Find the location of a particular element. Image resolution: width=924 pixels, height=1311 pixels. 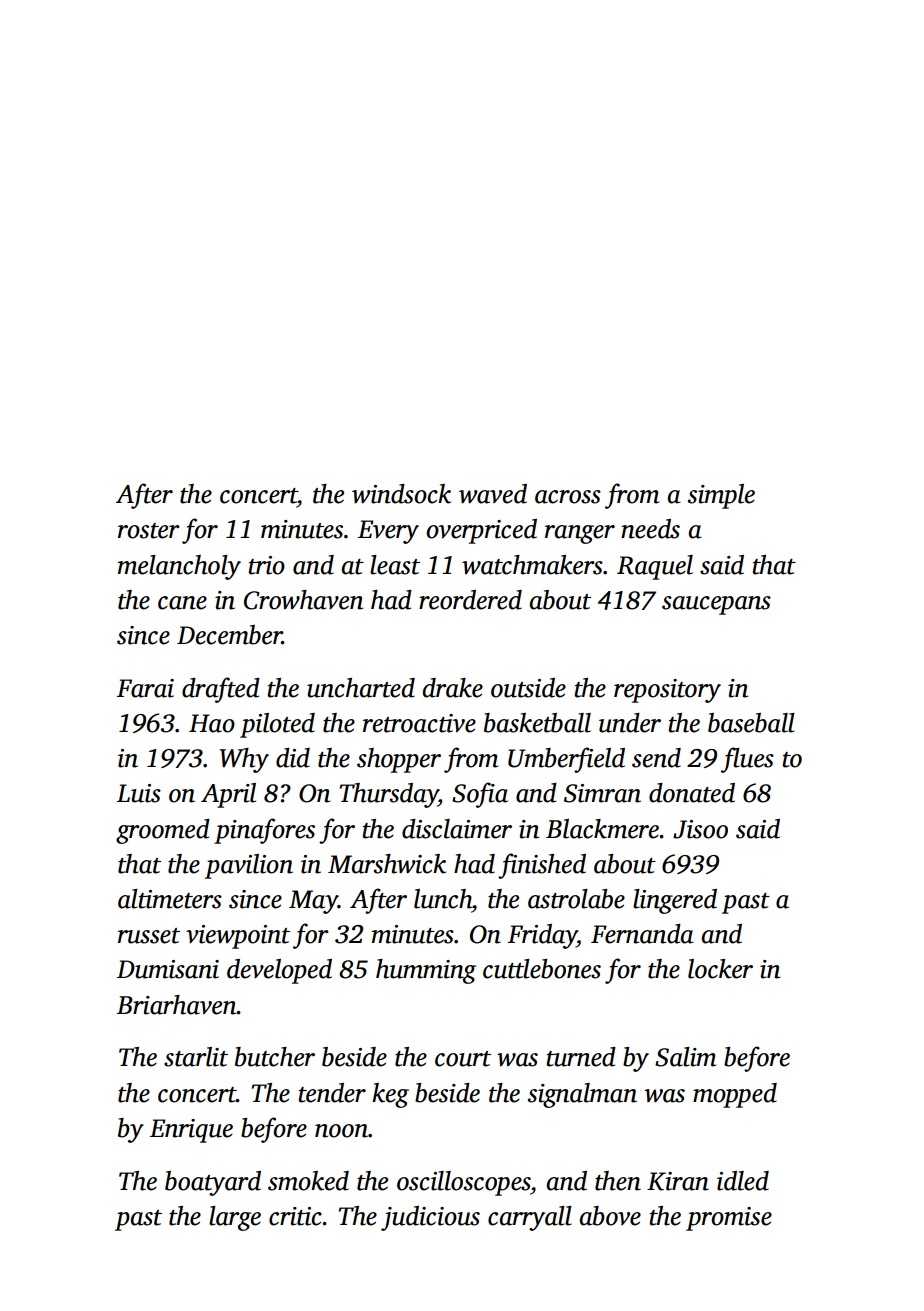

smoked is located at coordinates (308, 1181).
